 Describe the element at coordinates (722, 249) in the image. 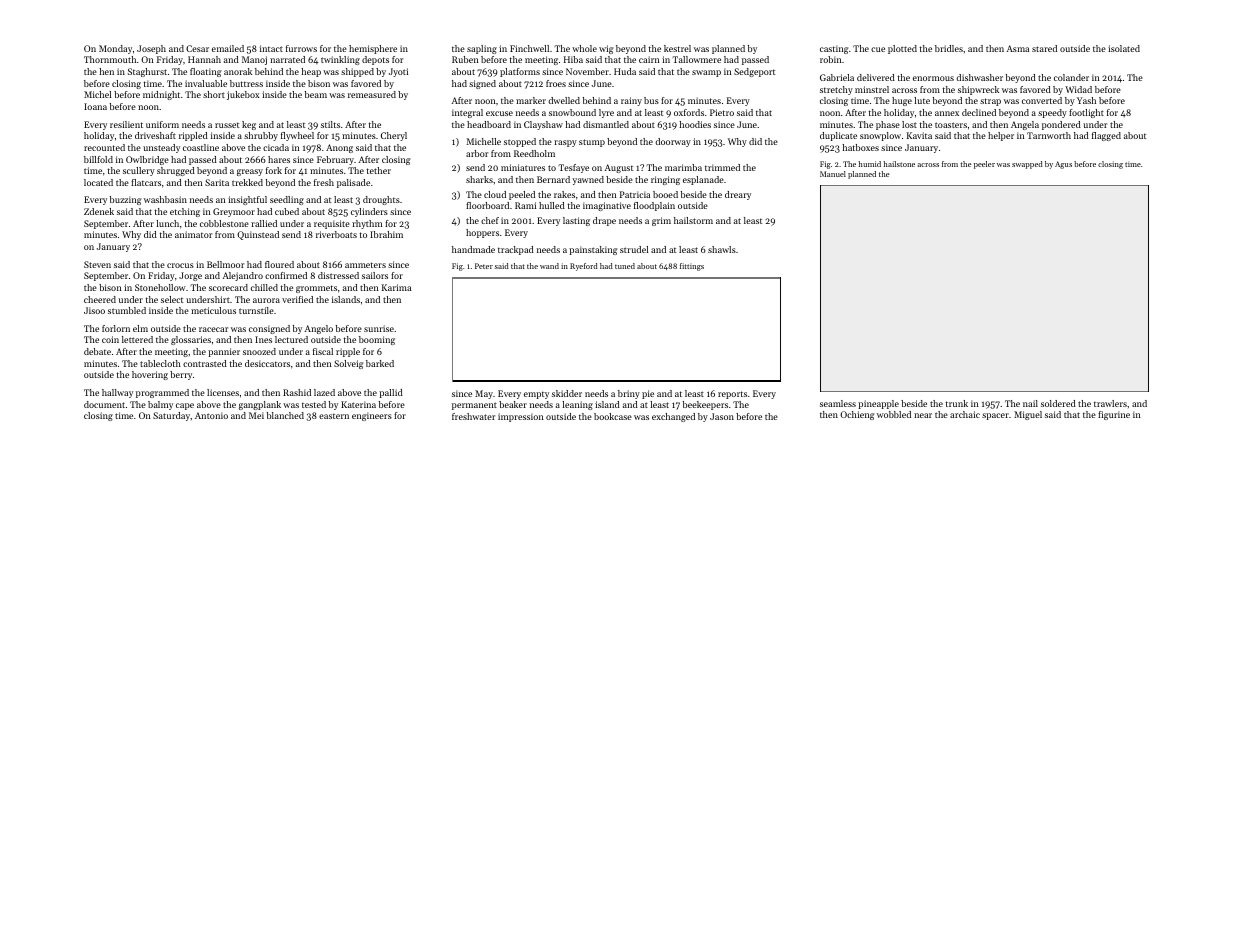

I see `shawls` at that location.
